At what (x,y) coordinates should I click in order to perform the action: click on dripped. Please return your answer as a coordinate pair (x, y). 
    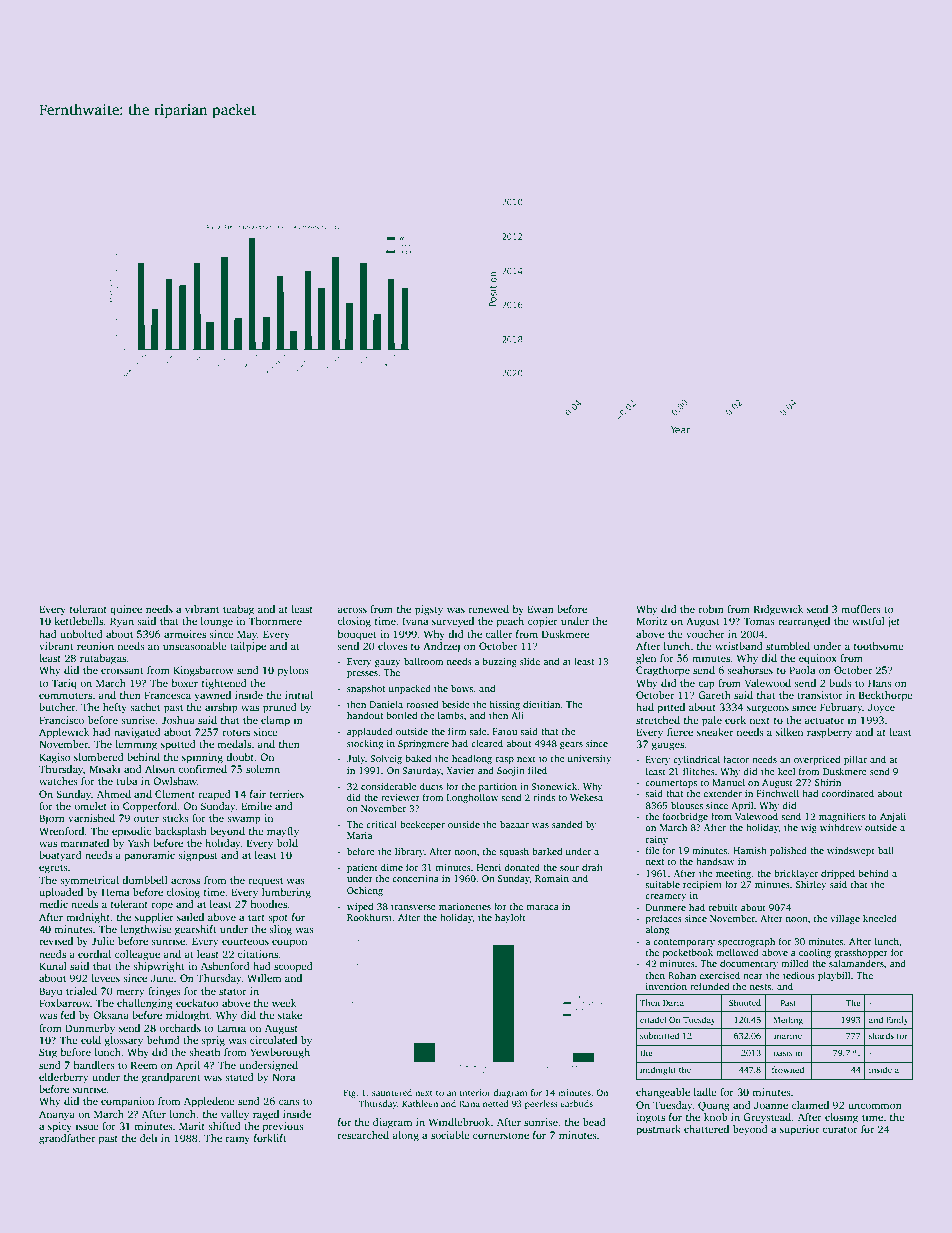
    Looking at the image, I should click on (838, 874).
